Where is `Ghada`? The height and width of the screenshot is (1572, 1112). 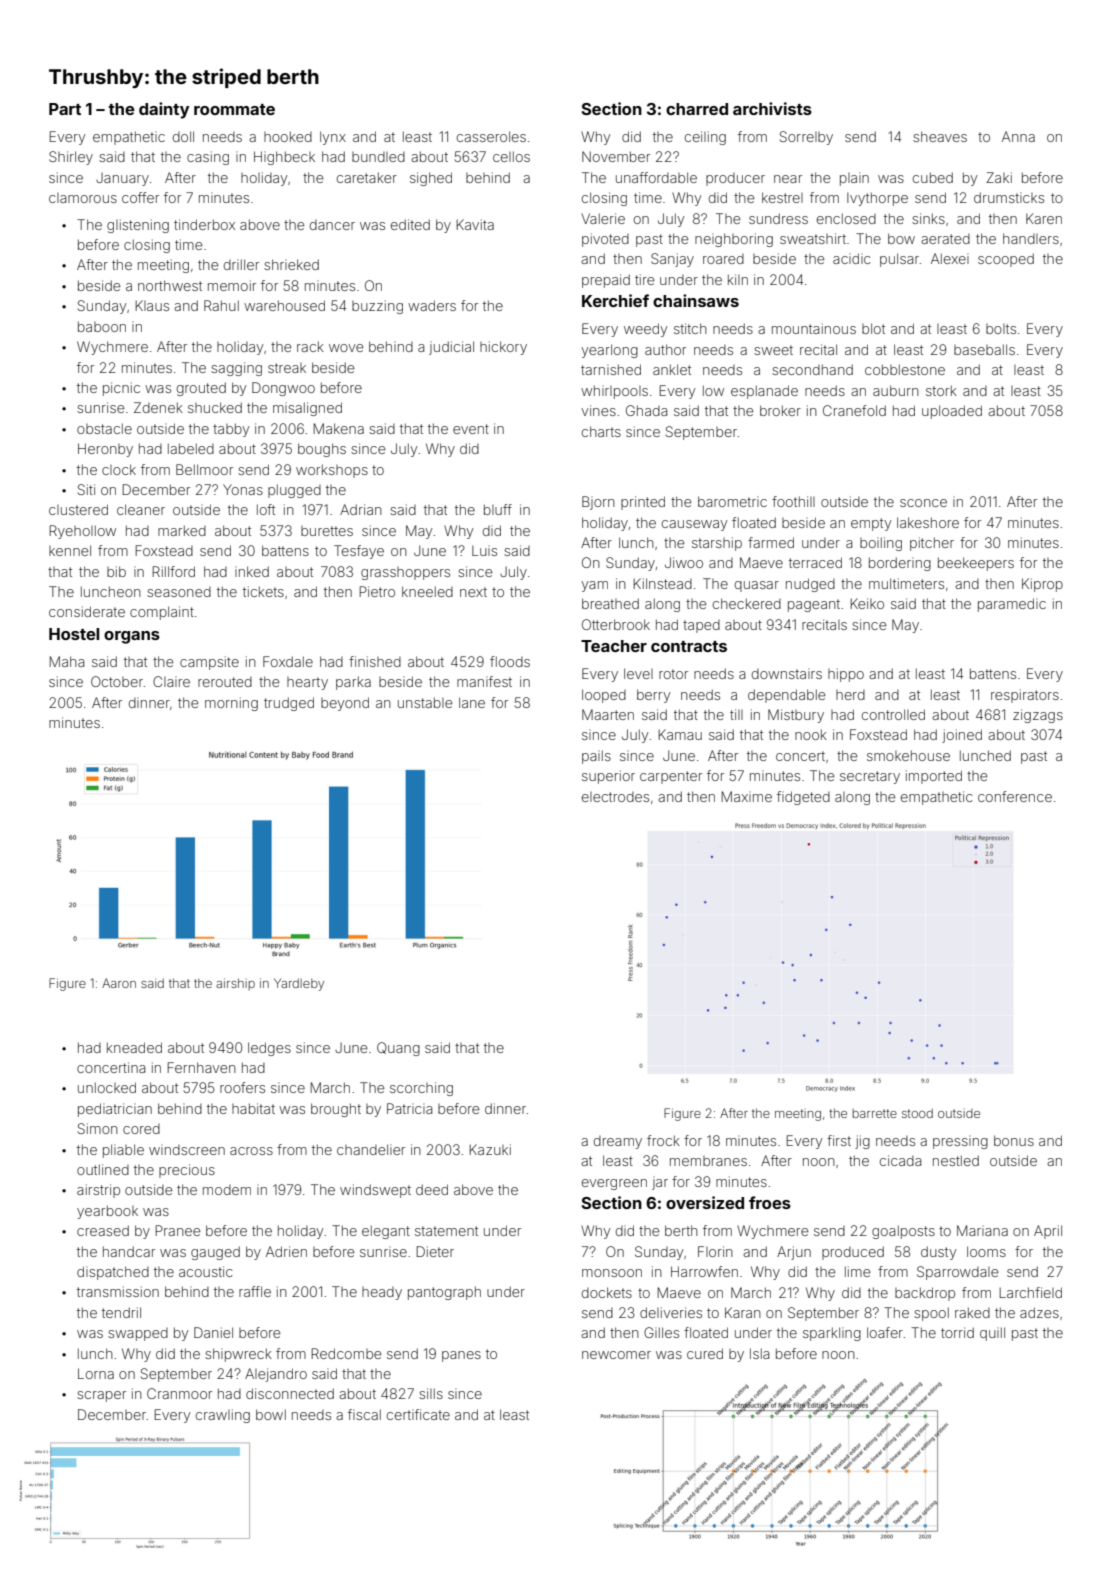 Ghada is located at coordinates (646, 410).
